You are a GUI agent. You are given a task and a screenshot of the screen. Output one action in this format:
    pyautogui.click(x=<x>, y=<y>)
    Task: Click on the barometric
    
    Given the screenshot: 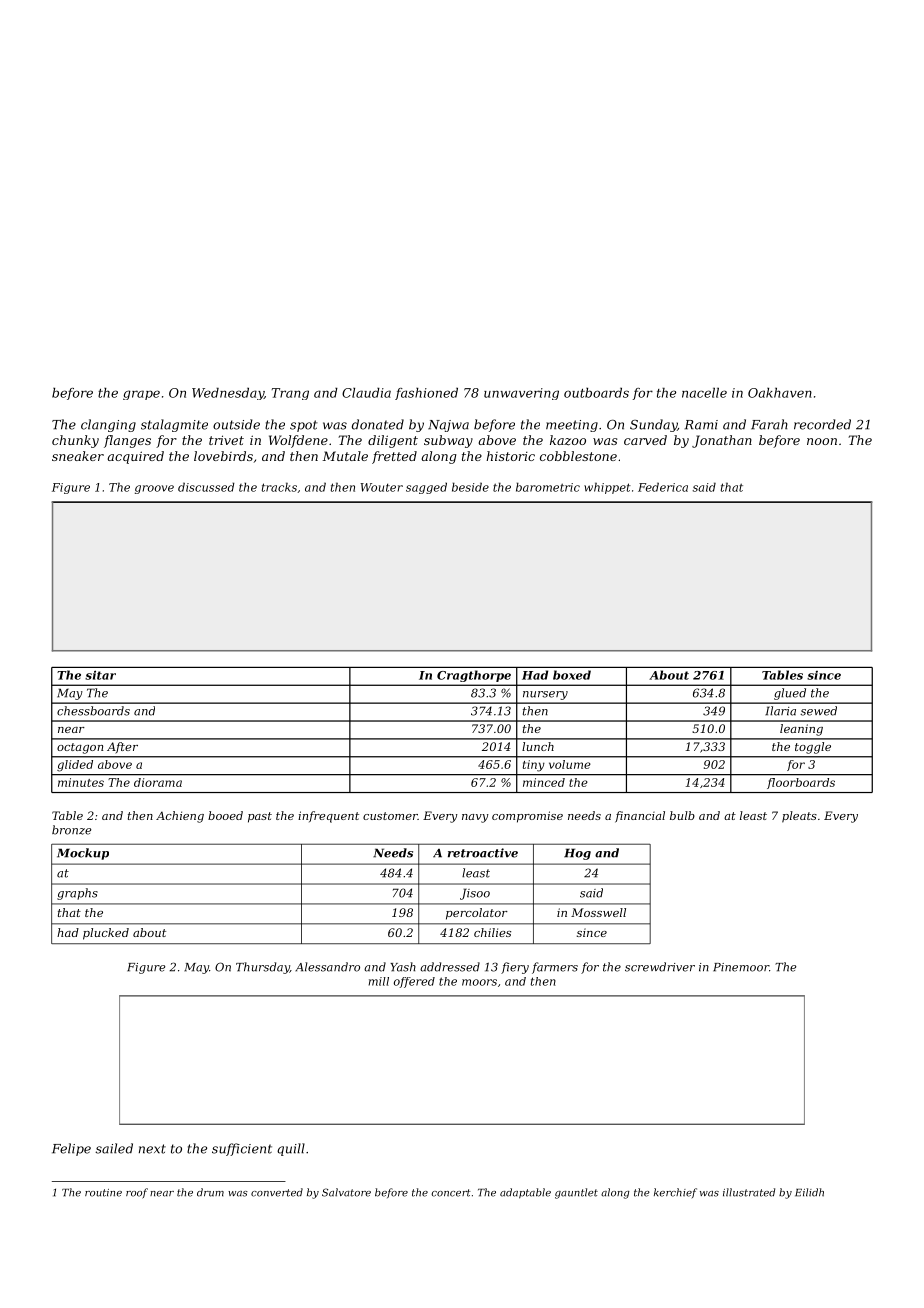 What is the action you would take?
    pyautogui.click(x=548, y=487)
